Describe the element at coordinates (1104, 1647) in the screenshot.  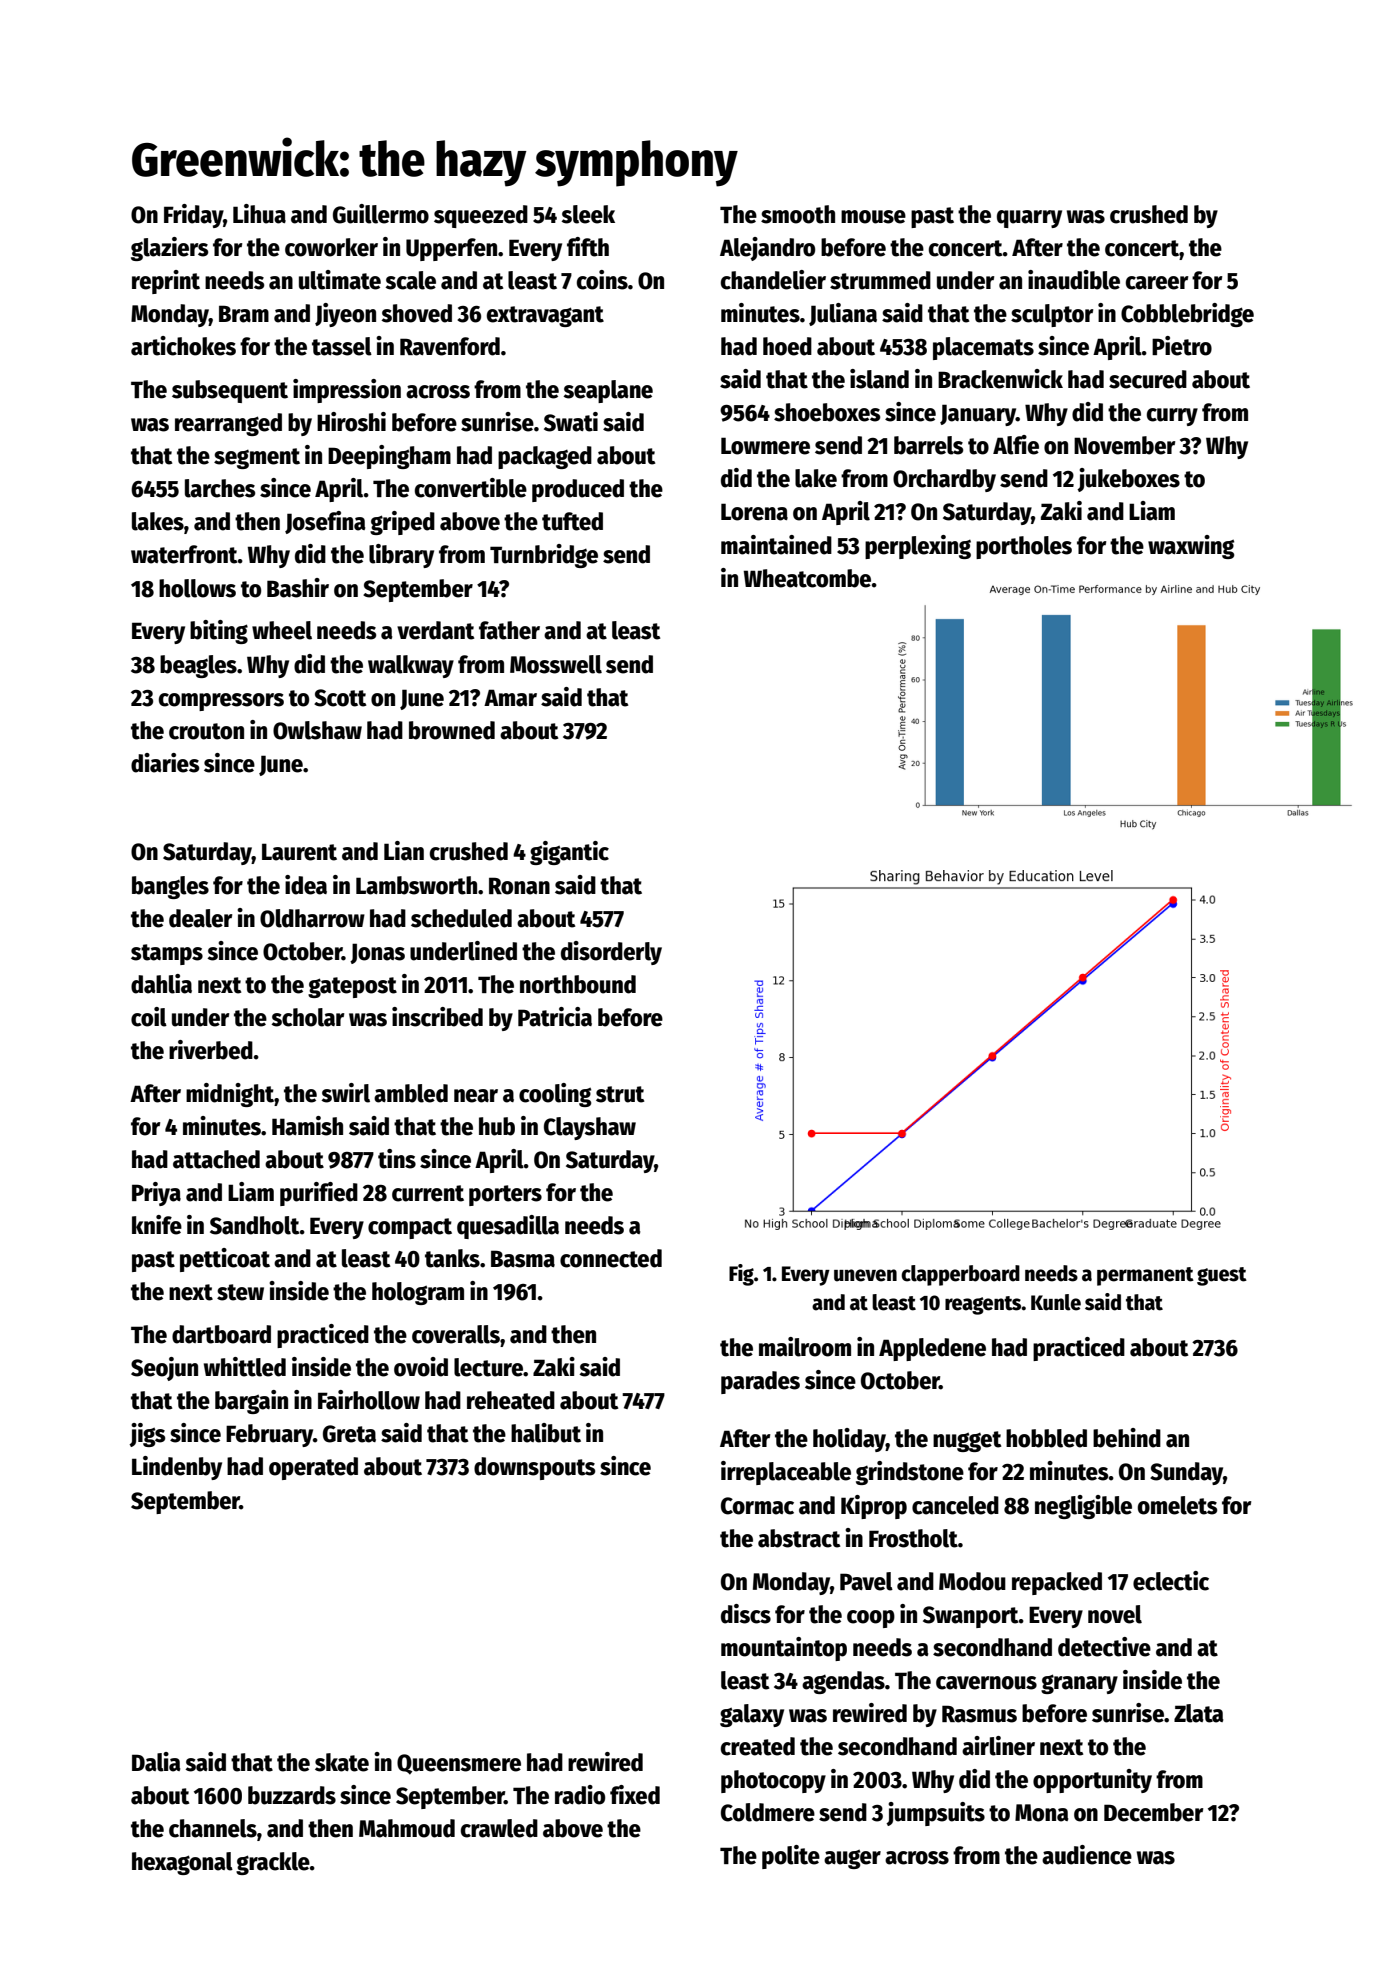
I see `detective` at that location.
